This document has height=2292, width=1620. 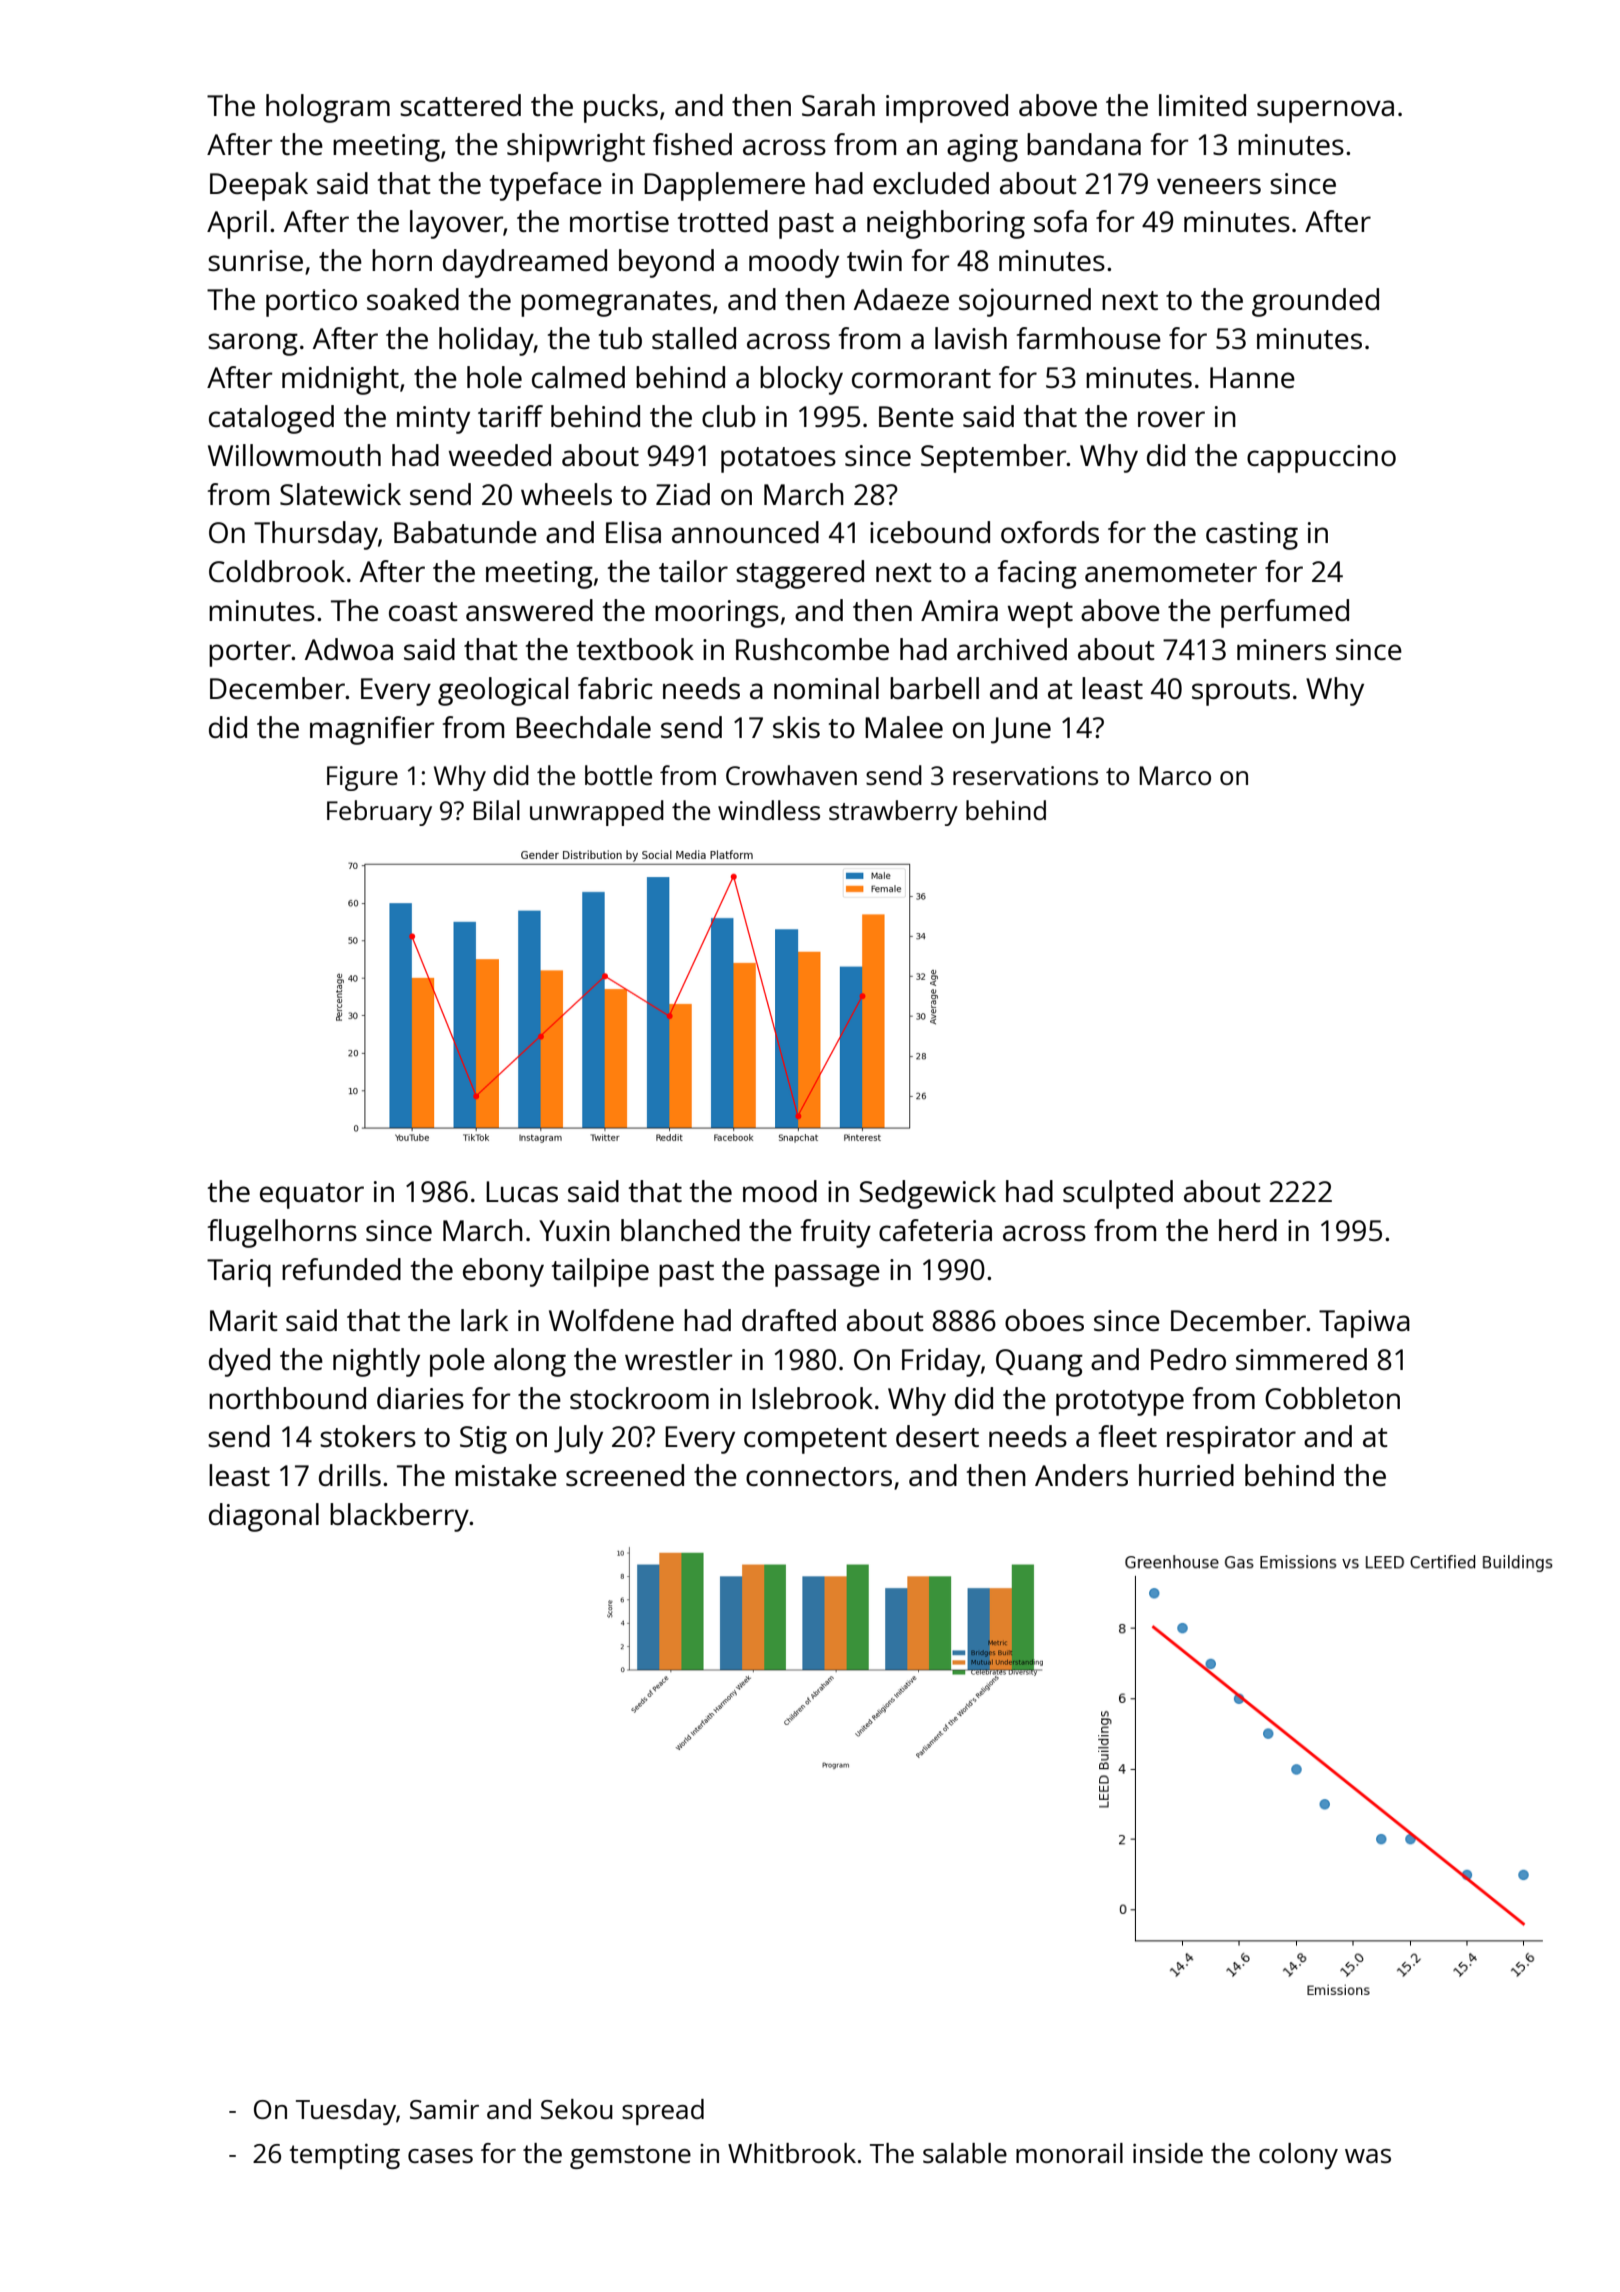 What do you see at coordinates (927, 1194) in the document?
I see `Sedgewick` at bounding box center [927, 1194].
